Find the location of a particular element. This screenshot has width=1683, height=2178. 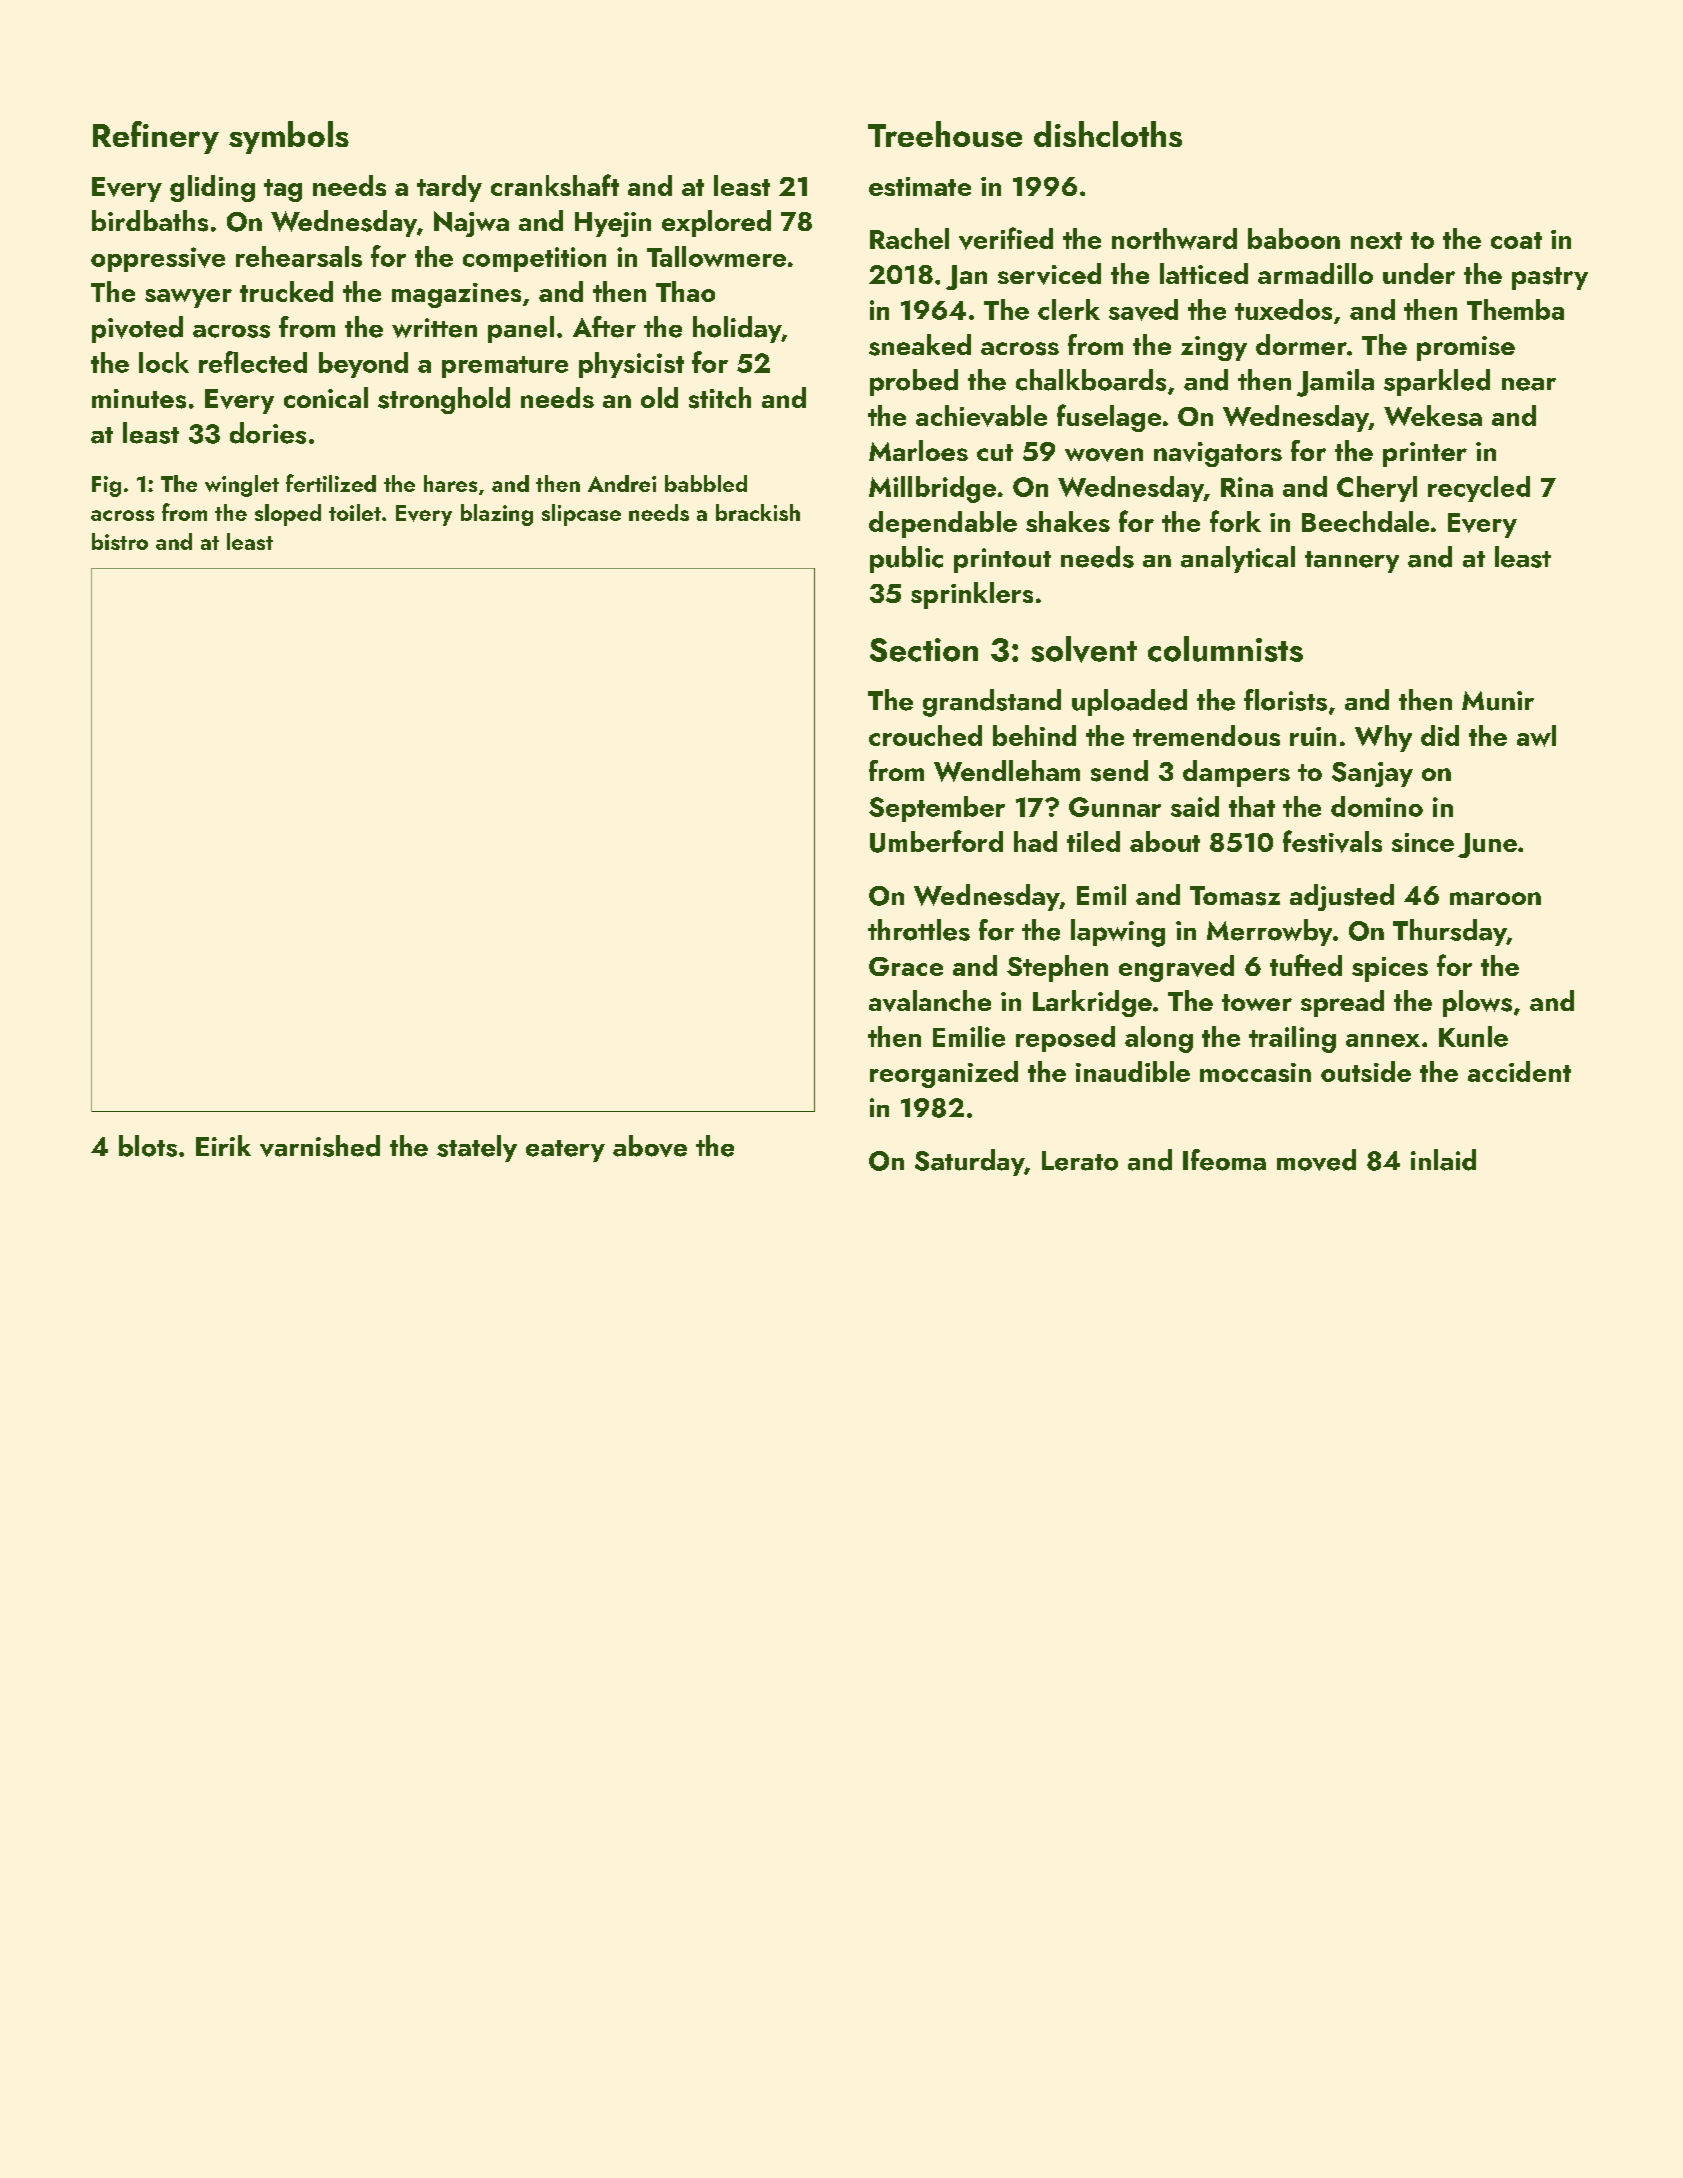

winglet is located at coordinates (242, 486).
